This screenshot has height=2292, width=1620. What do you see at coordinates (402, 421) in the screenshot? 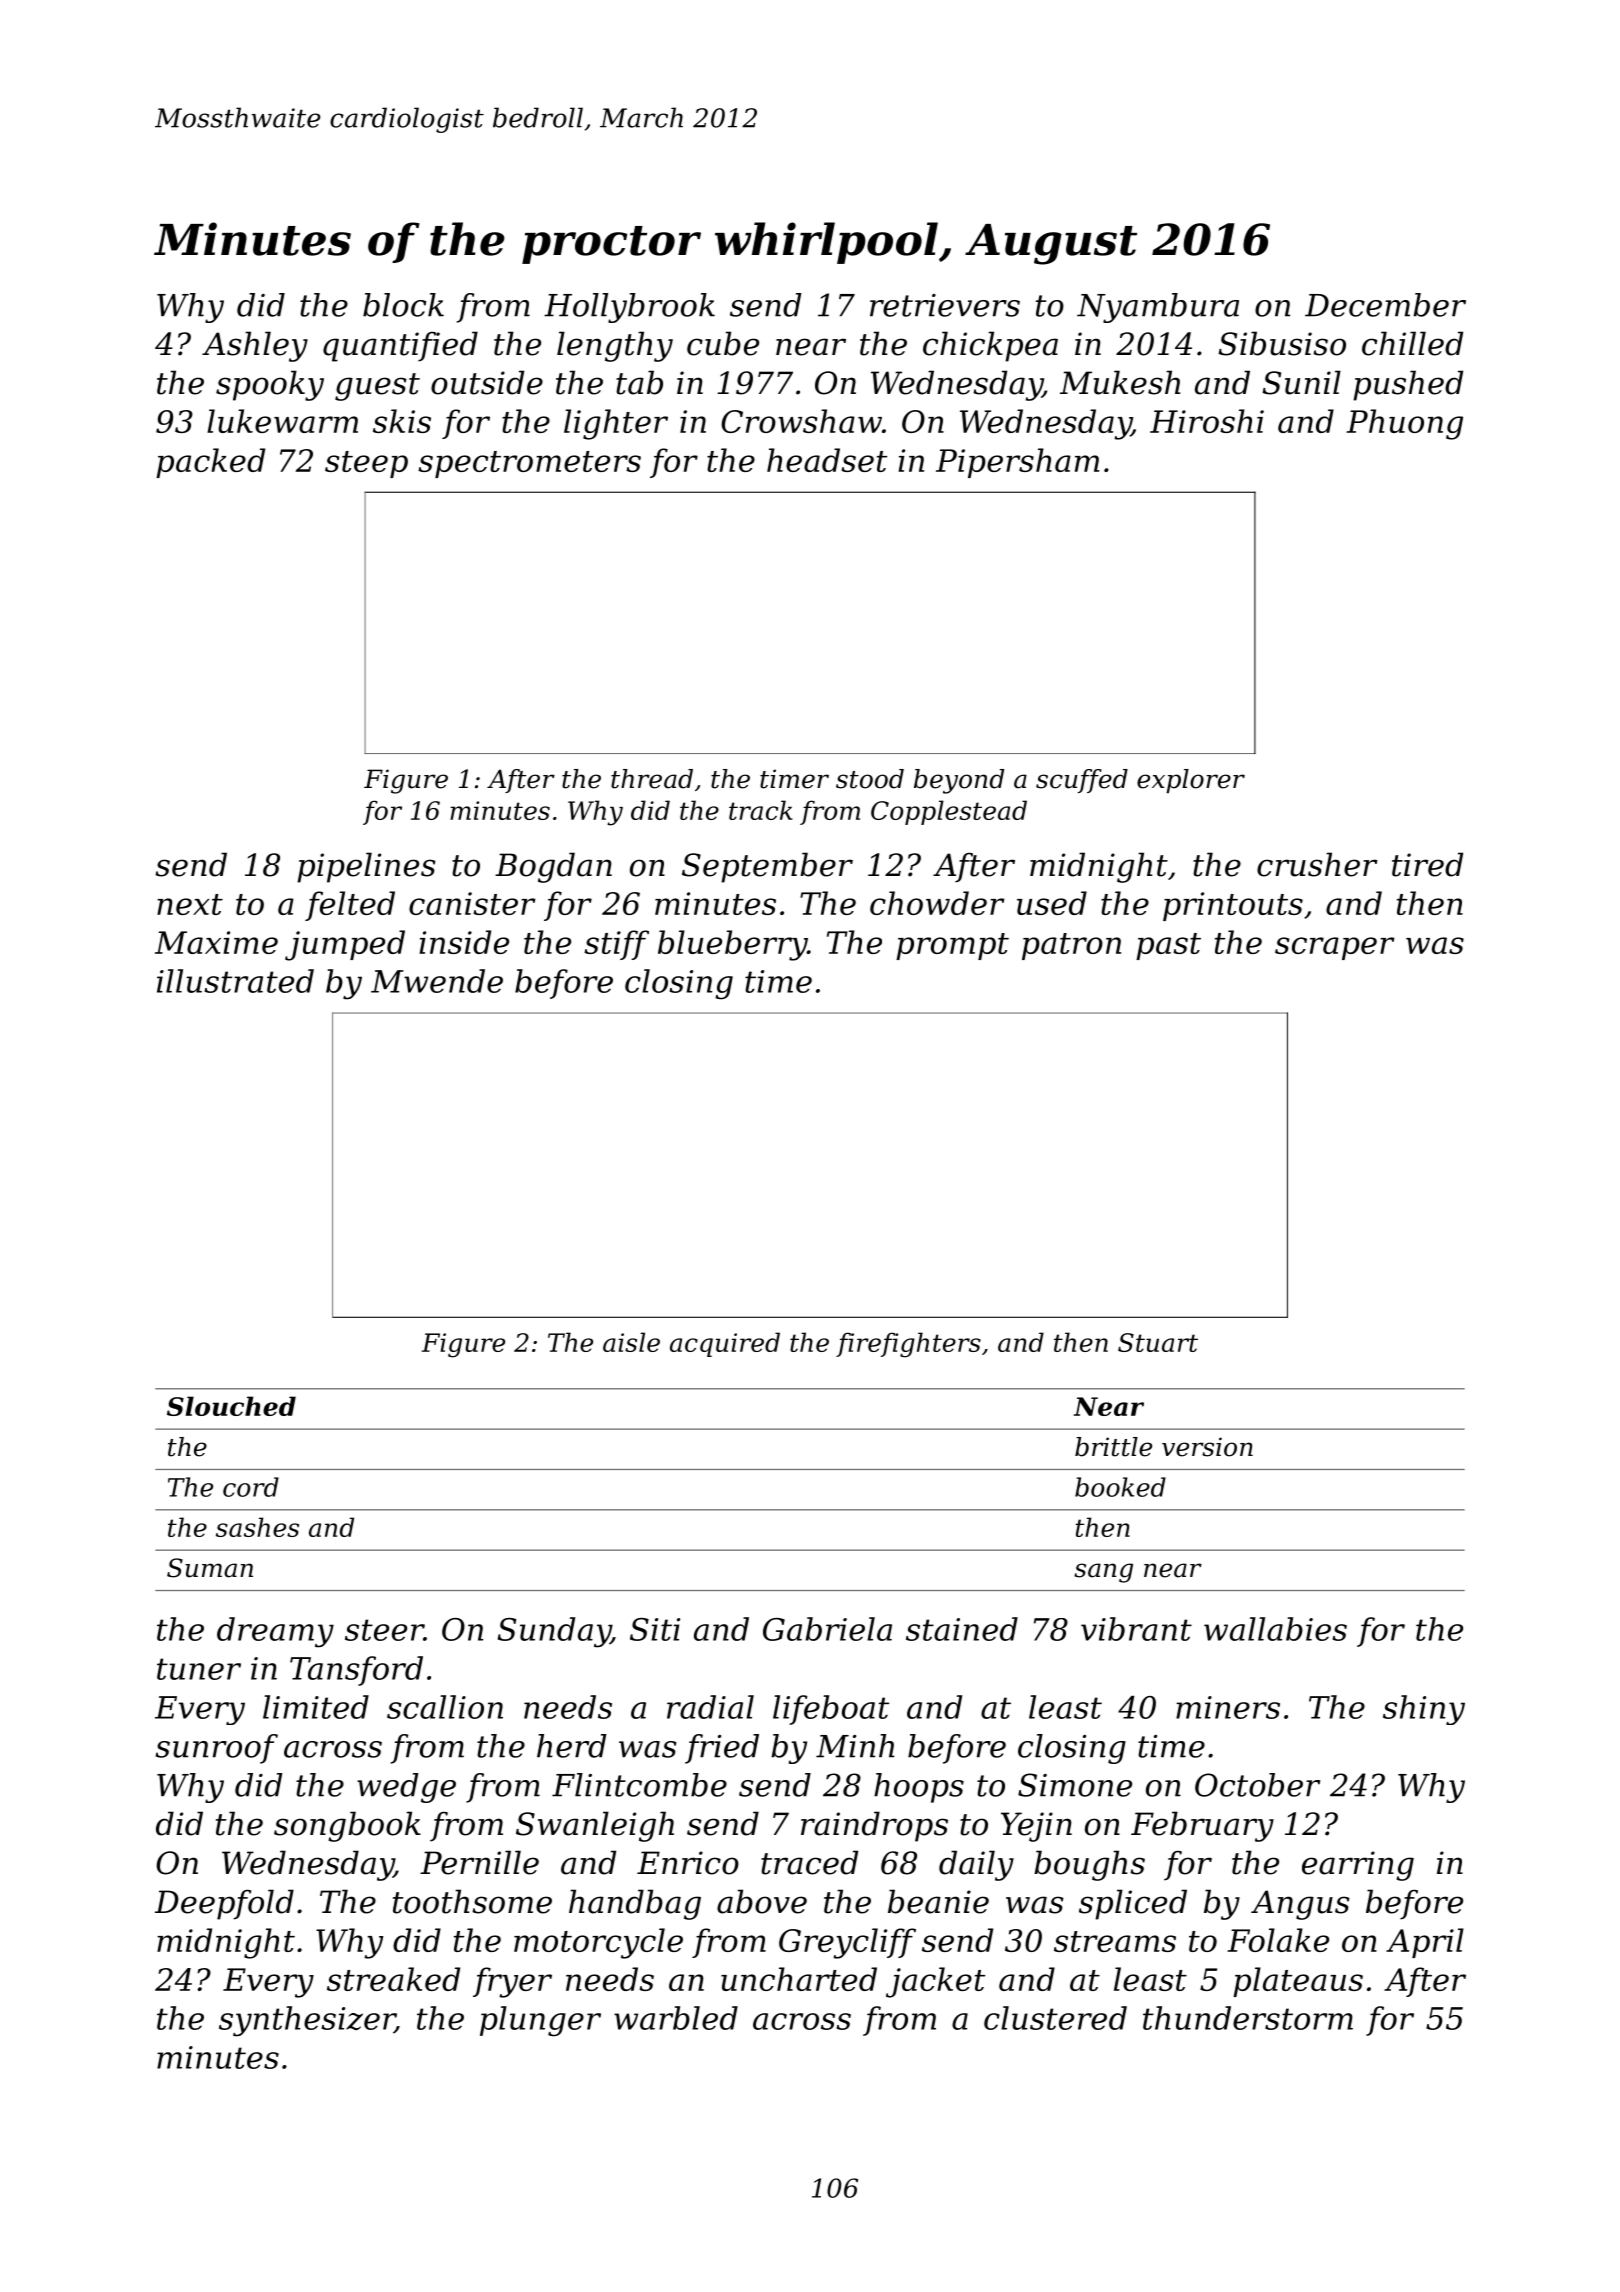
I see `skis` at bounding box center [402, 421].
